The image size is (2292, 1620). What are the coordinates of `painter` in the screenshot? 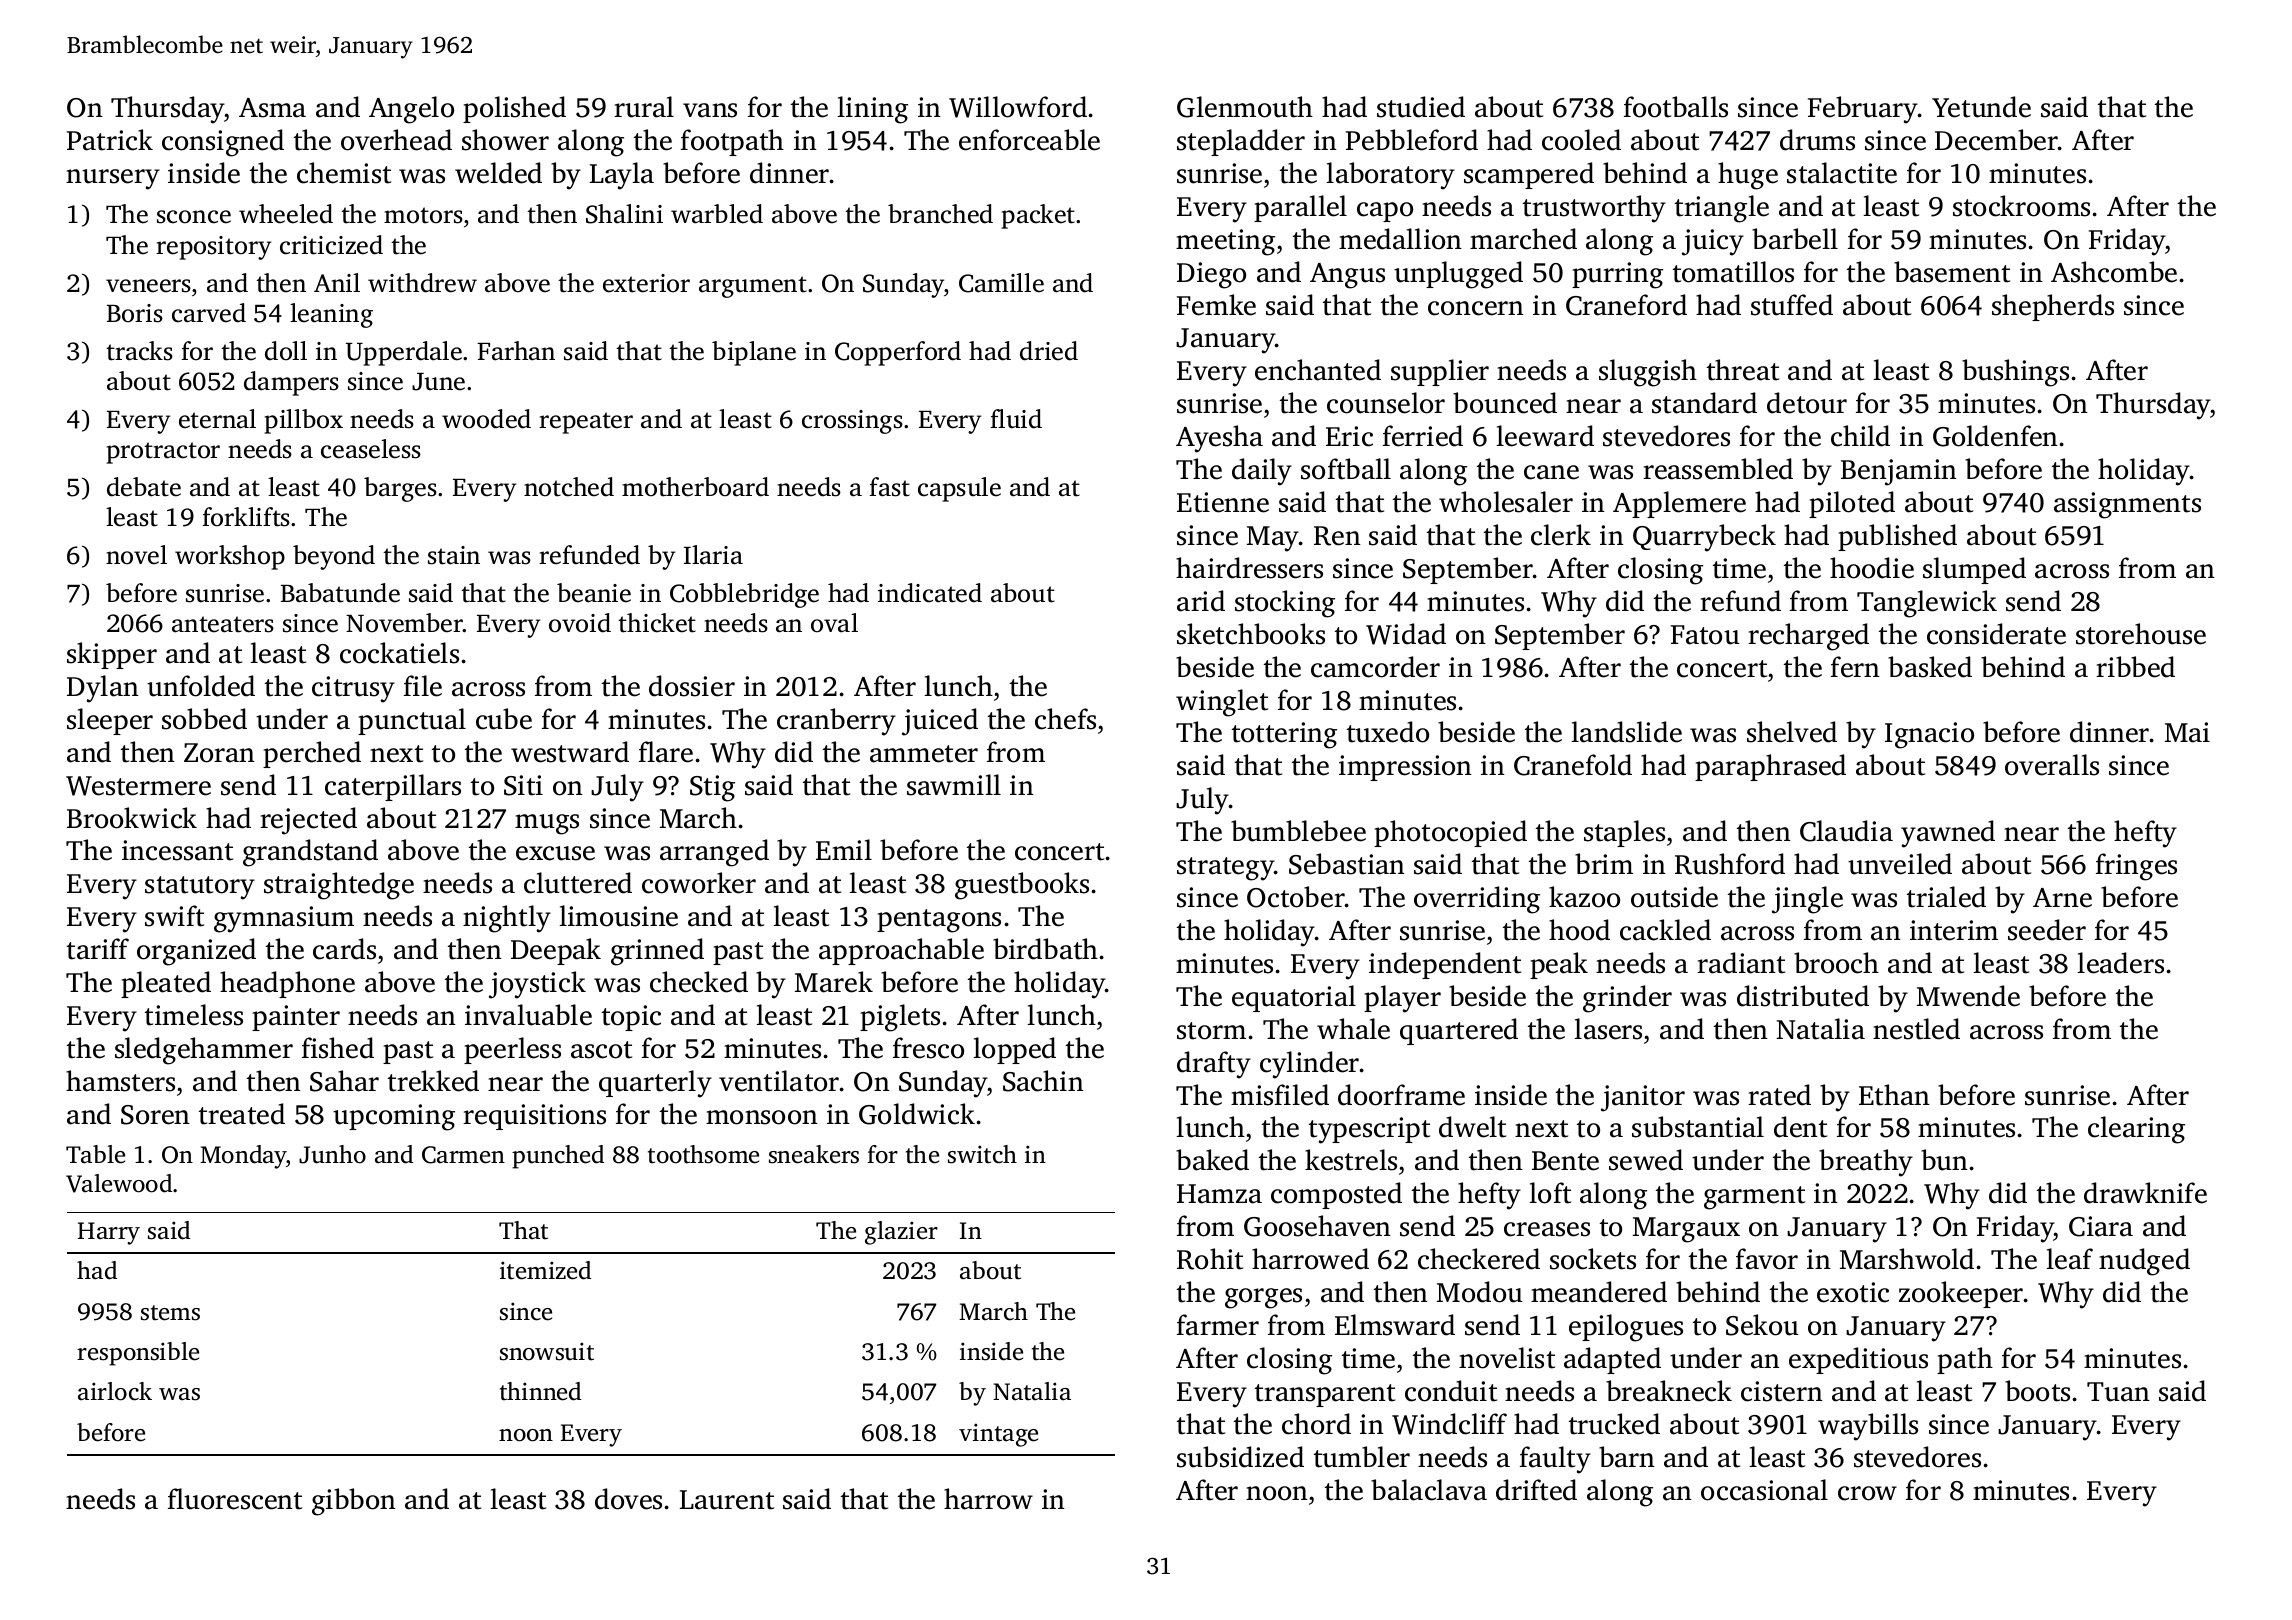 It's located at (296, 1018).
